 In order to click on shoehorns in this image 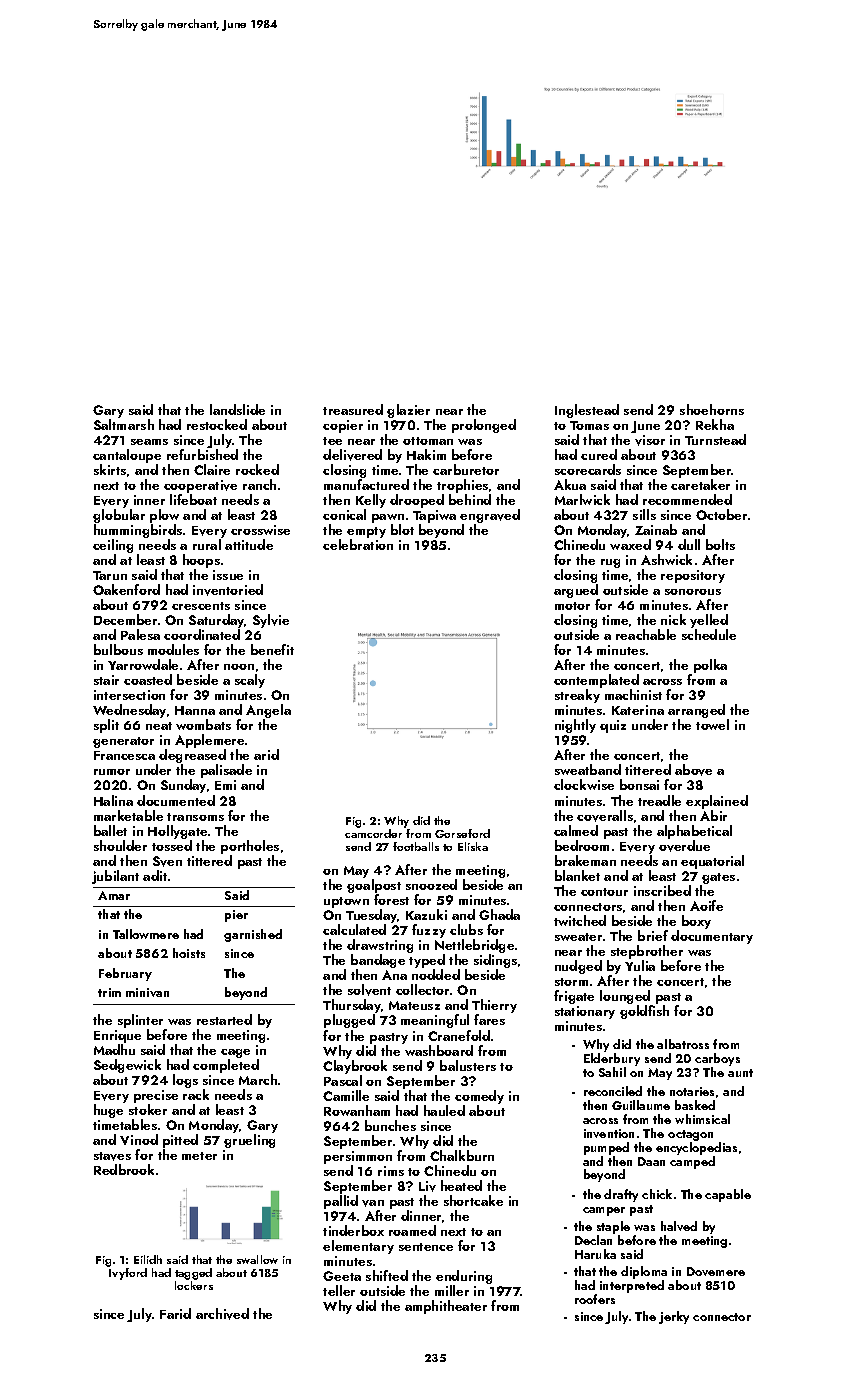, I will do `click(712, 409)`.
